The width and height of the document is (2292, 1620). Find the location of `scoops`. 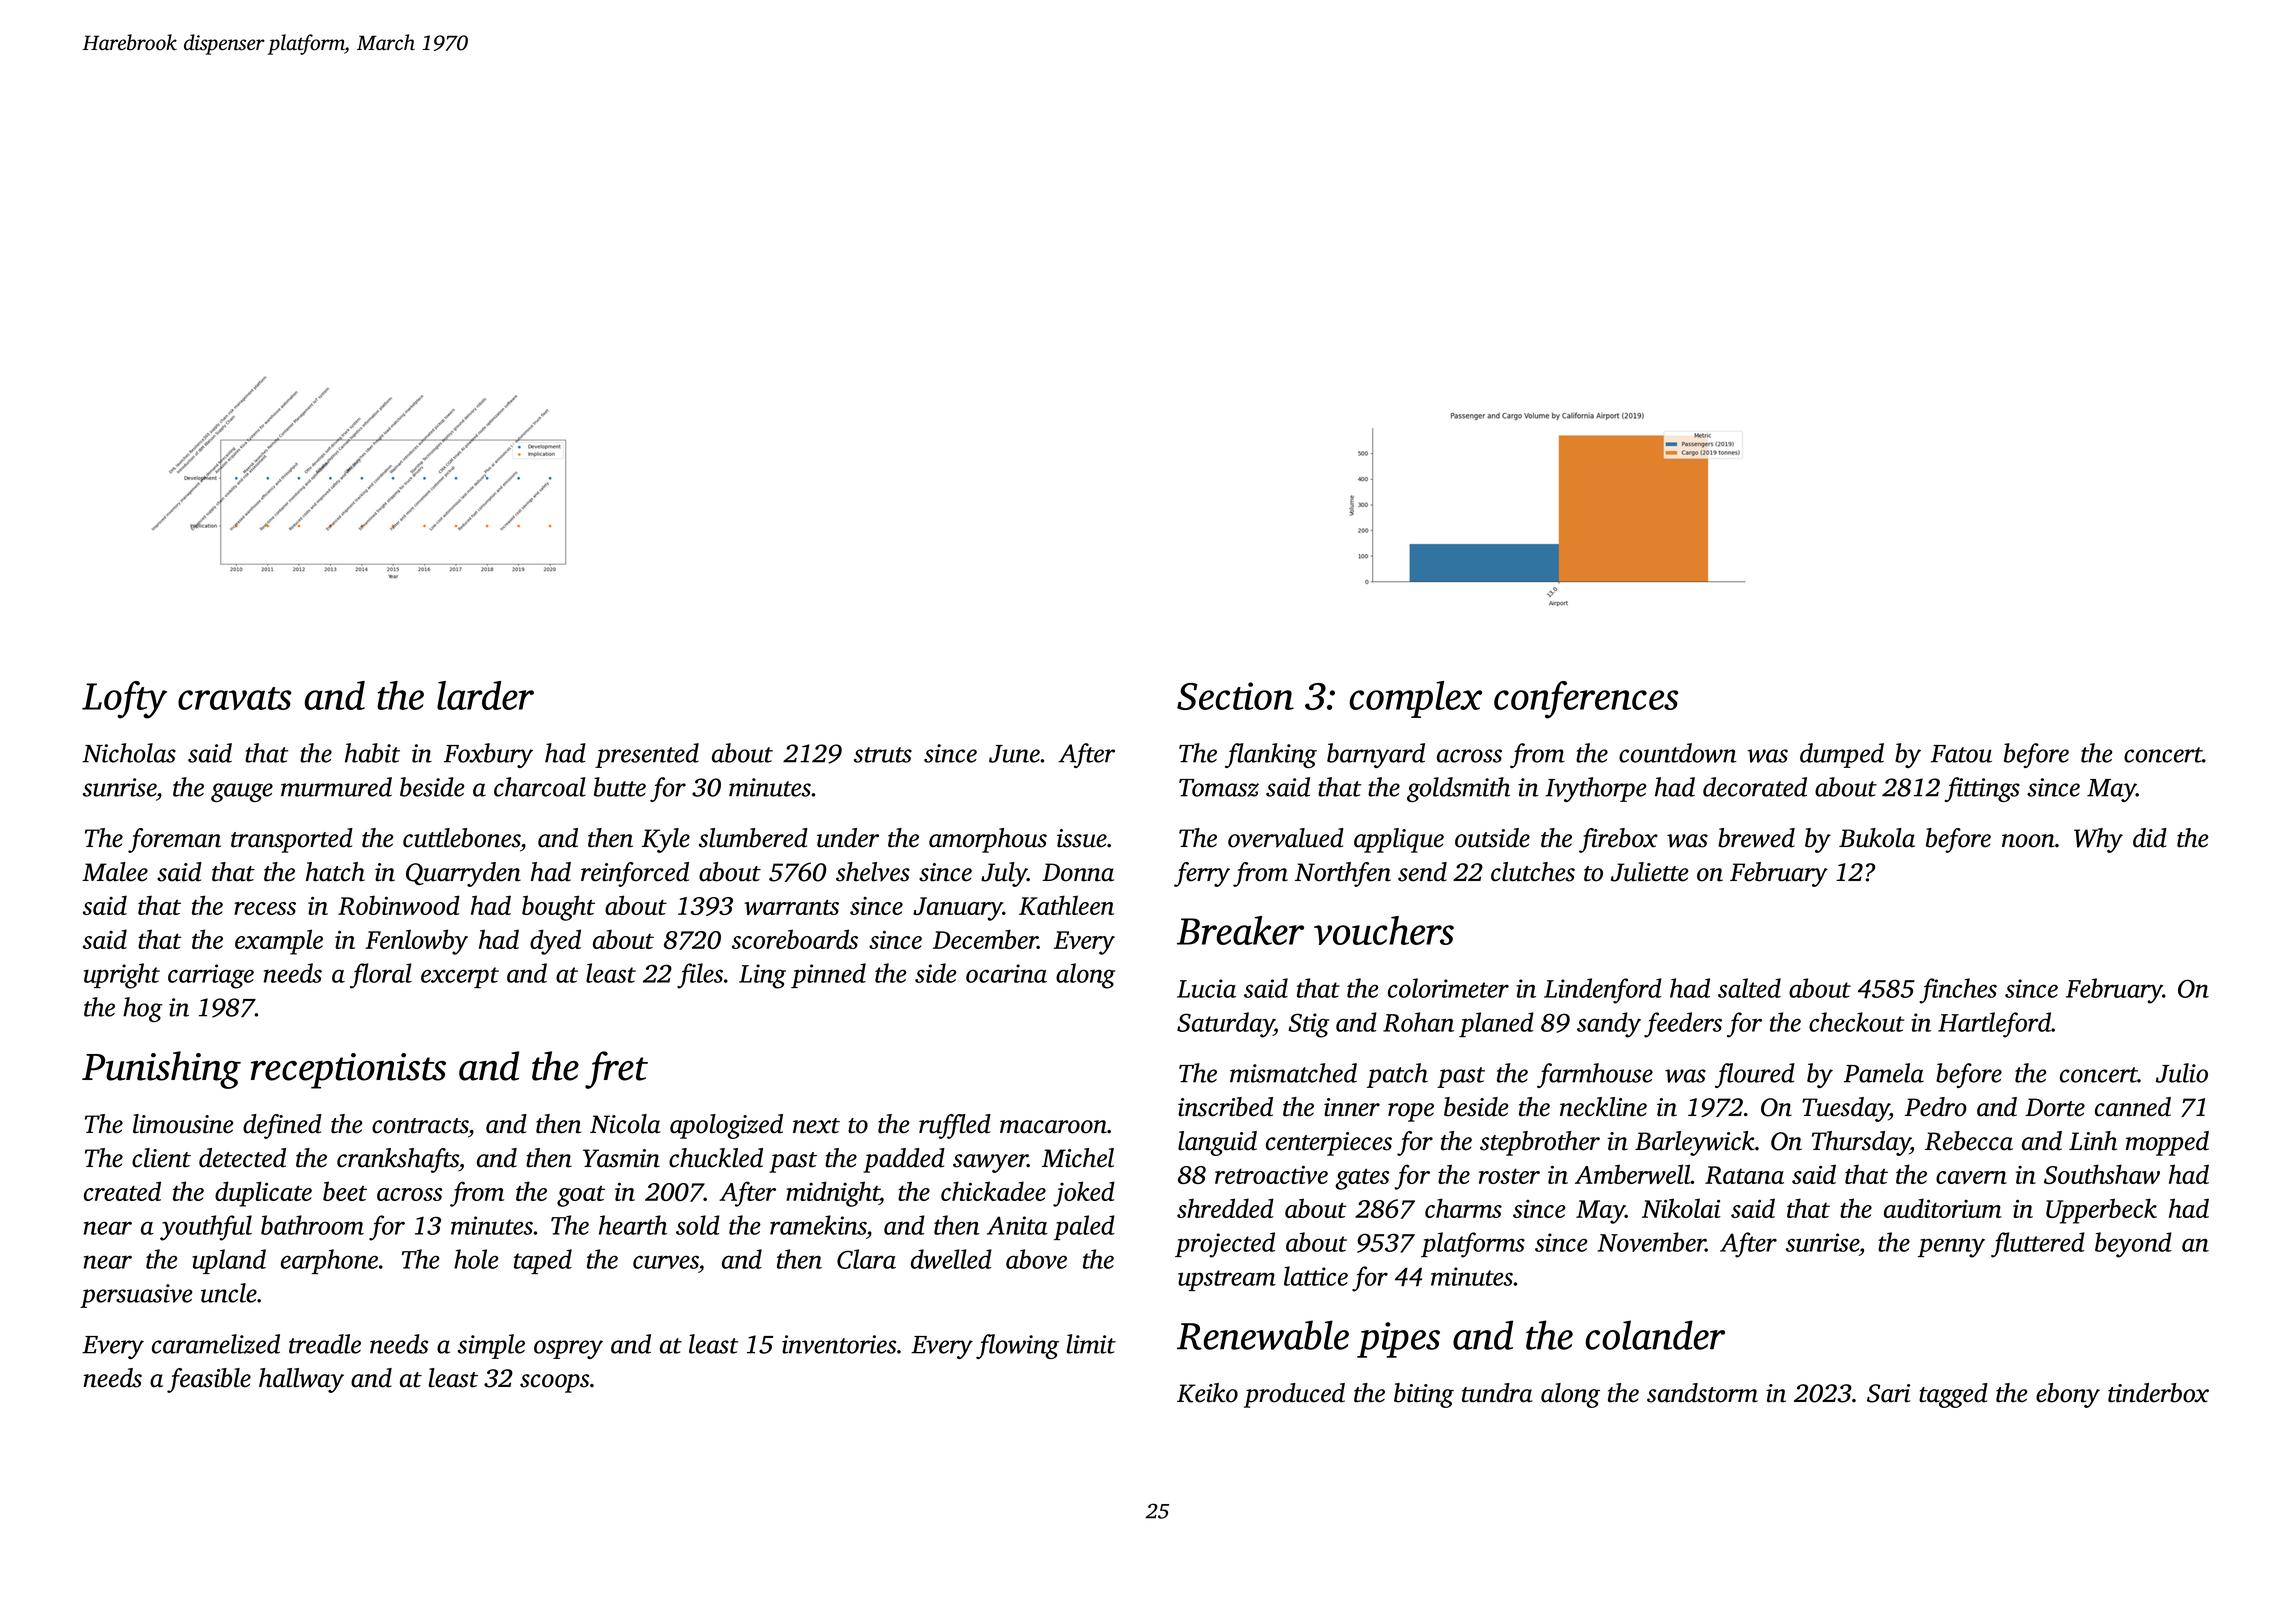

scoops is located at coordinates (554, 1383).
